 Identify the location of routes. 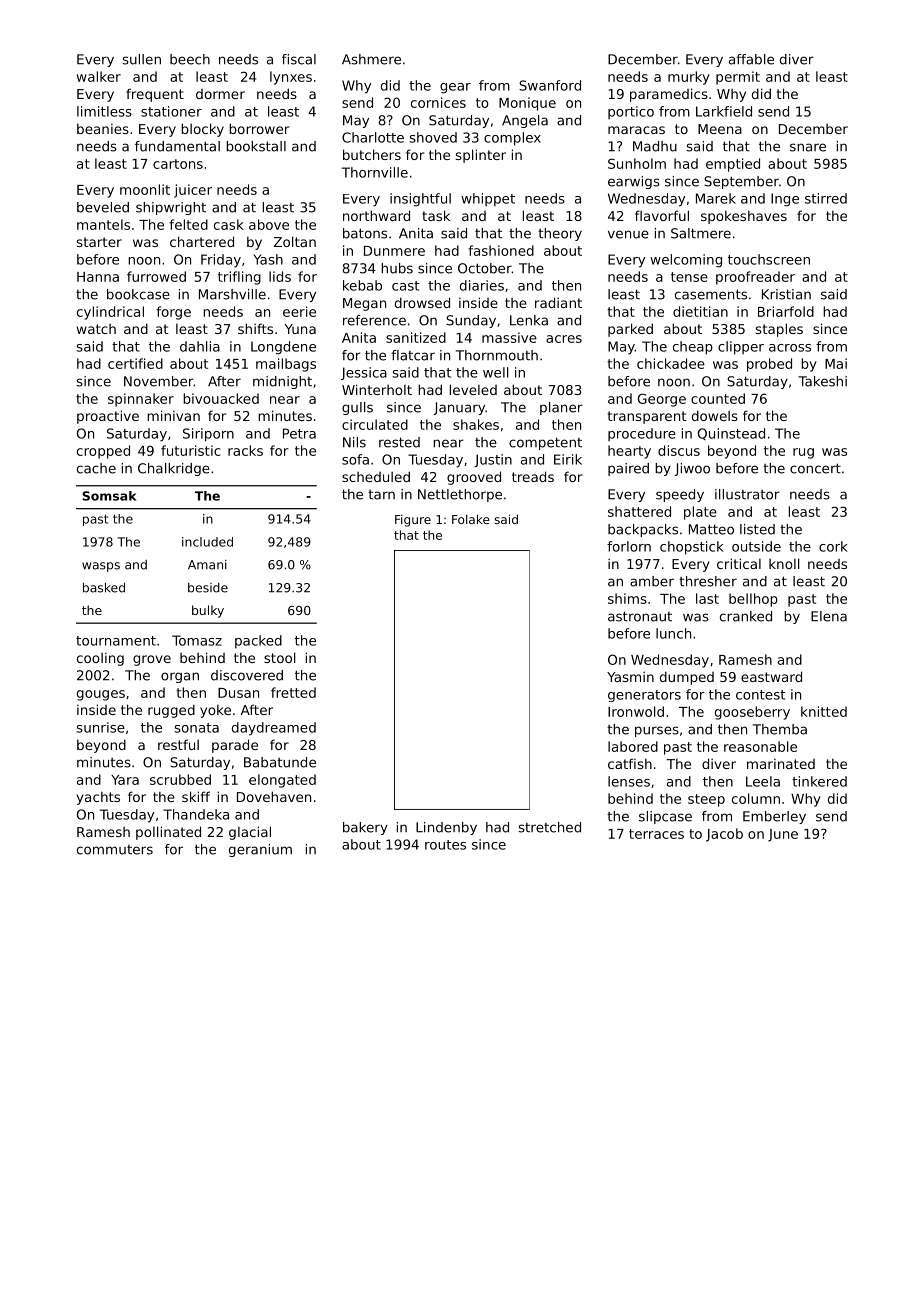
(445, 845).
